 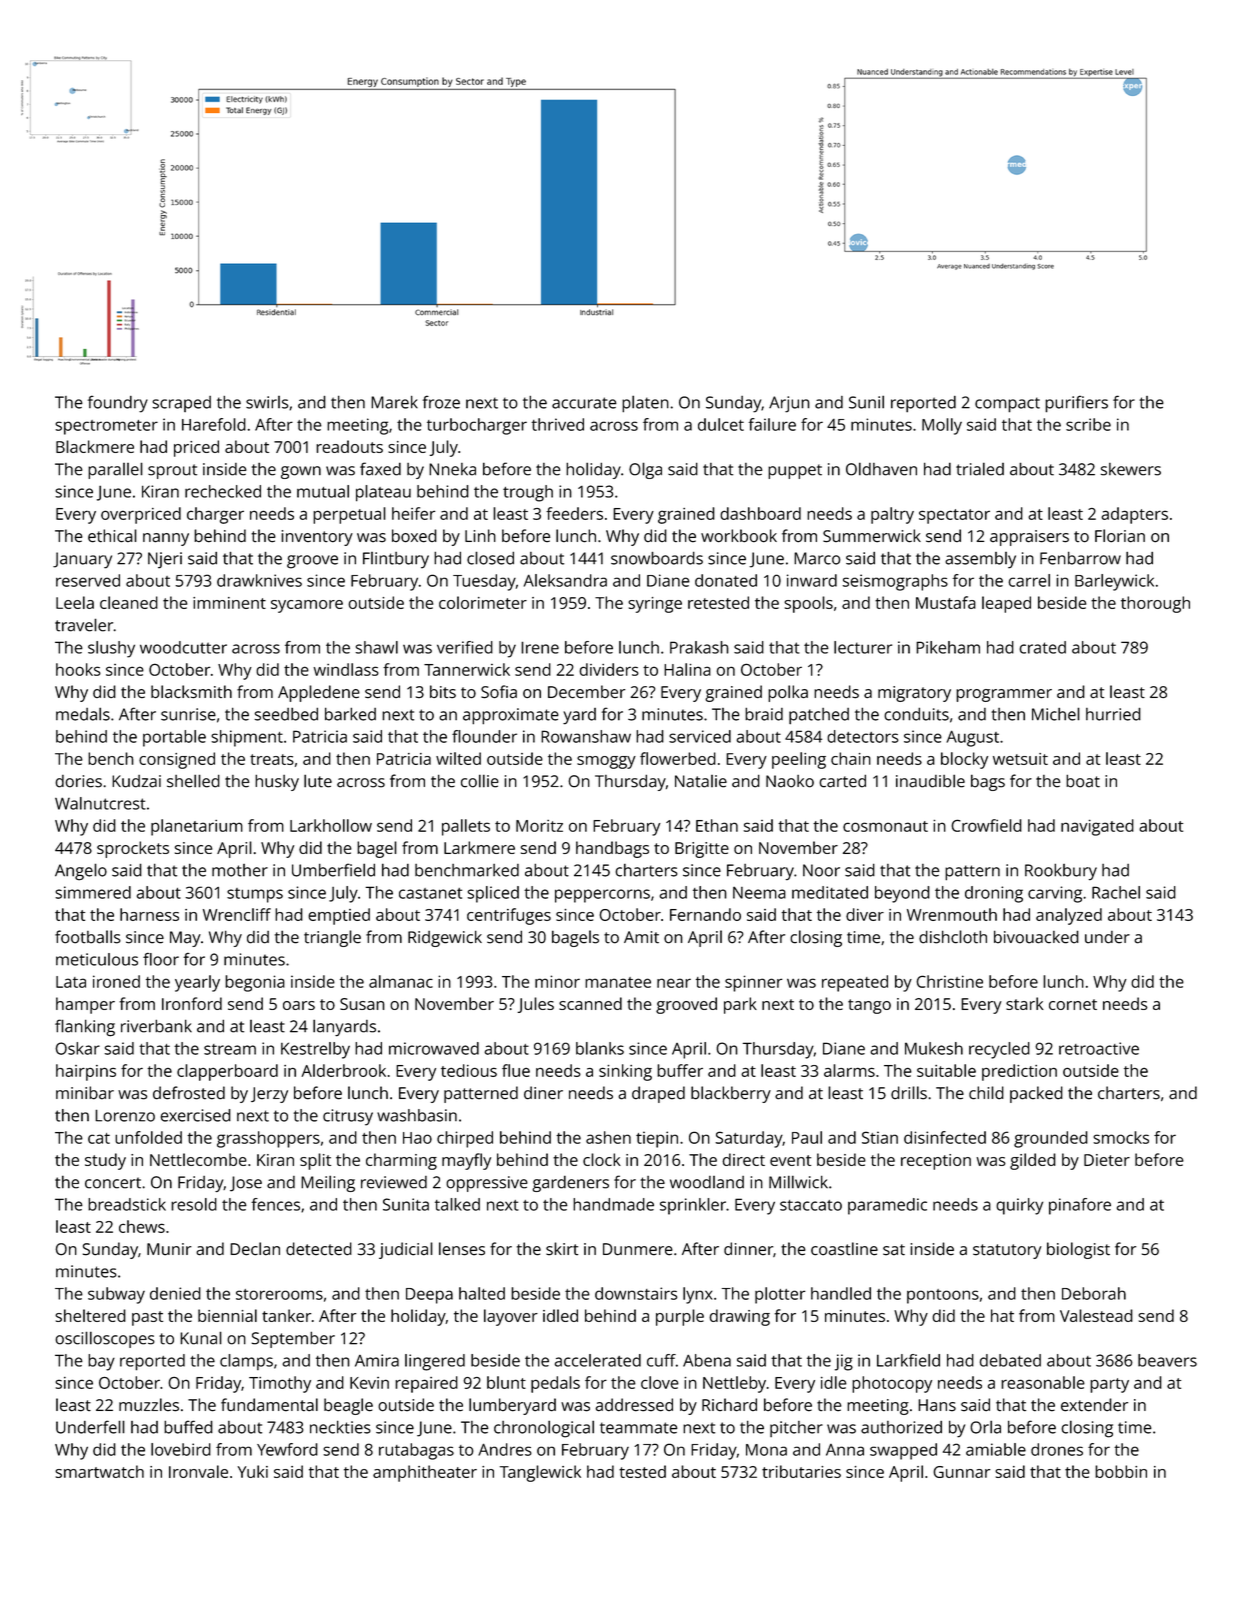 What do you see at coordinates (230, 1049) in the document?
I see `stream` at bounding box center [230, 1049].
